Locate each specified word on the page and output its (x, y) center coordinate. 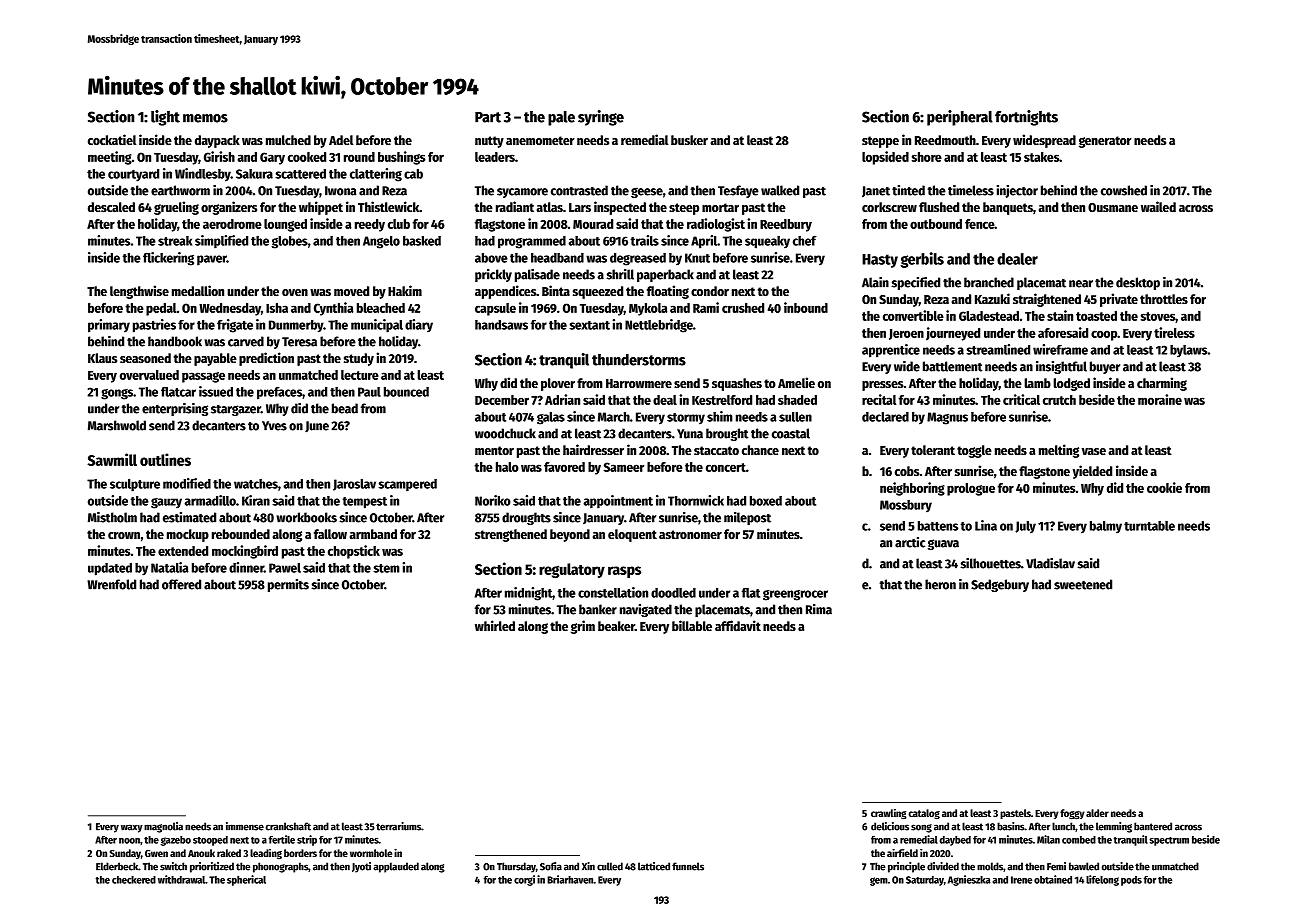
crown (124, 535)
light (165, 118)
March (614, 417)
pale (561, 118)
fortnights (1026, 118)
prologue (971, 489)
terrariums (398, 826)
